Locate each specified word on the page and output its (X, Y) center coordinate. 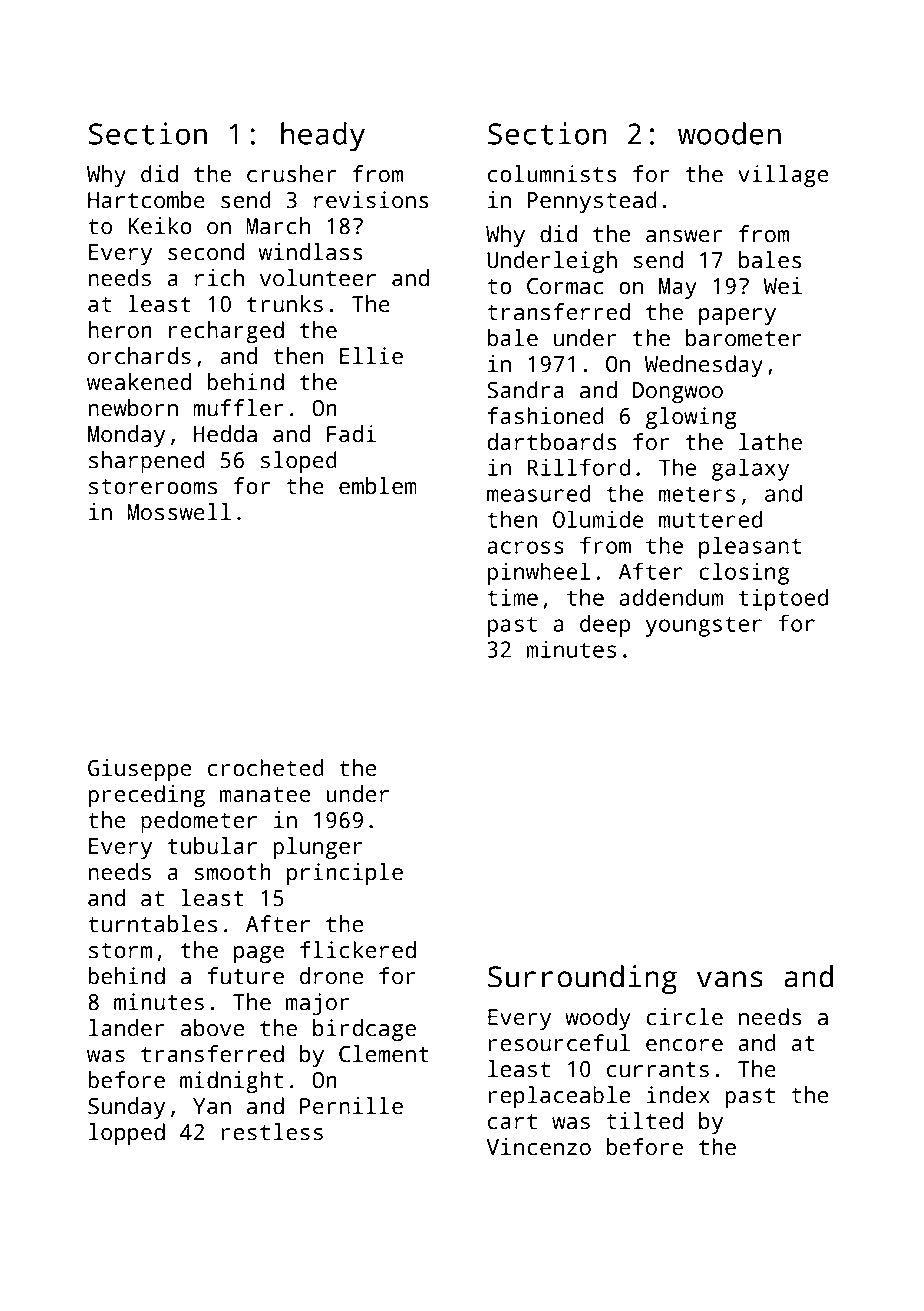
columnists (552, 174)
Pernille (351, 1106)
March (278, 226)
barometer (744, 338)
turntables (152, 924)
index (678, 1095)
